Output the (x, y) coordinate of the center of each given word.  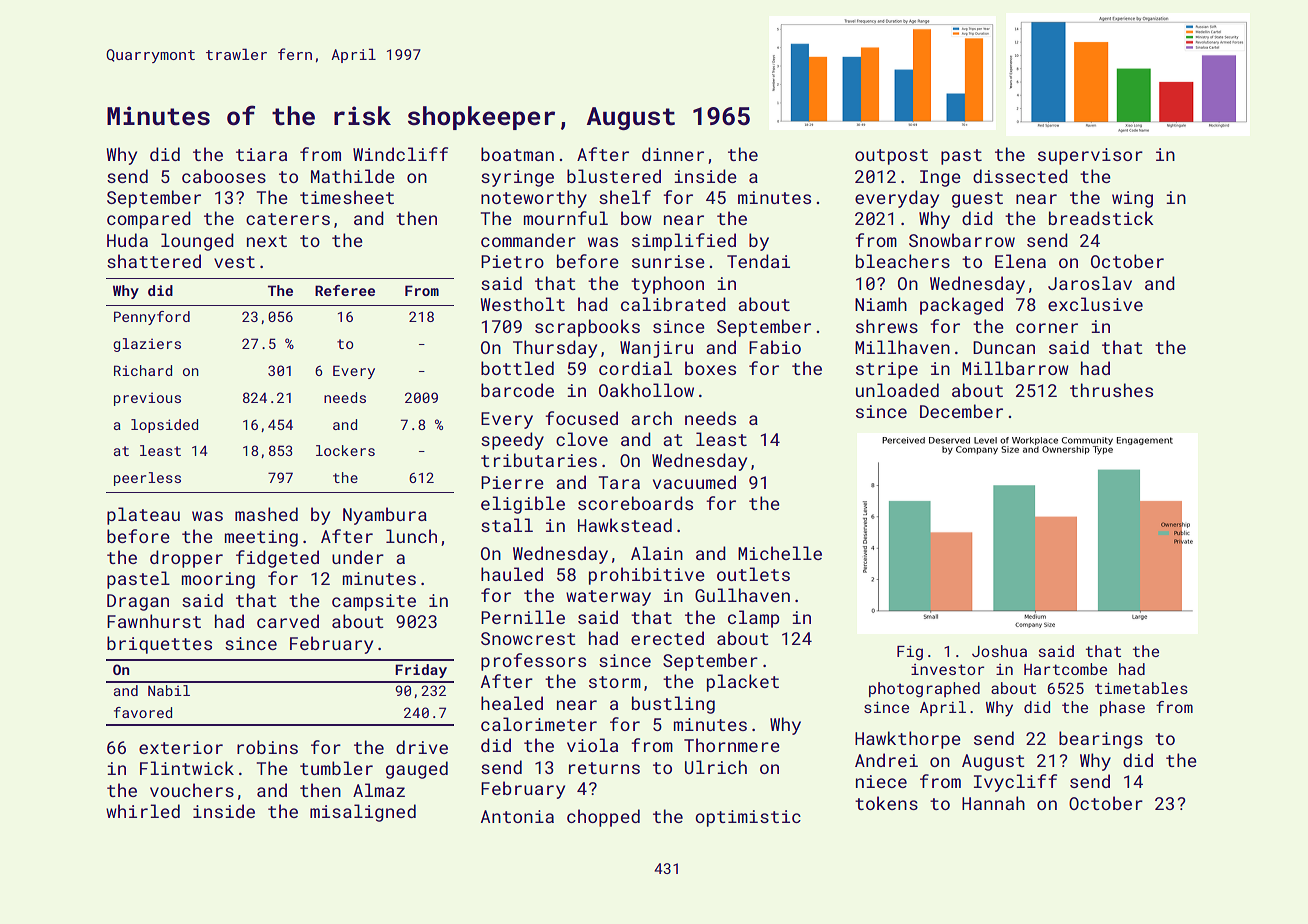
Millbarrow (1015, 368)
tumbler (336, 768)
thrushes (1111, 390)
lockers (345, 450)
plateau (143, 516)
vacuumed (694, 482)
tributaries (539, 460)
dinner (673, 154)
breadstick (1101, 218)
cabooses (224, 176)
